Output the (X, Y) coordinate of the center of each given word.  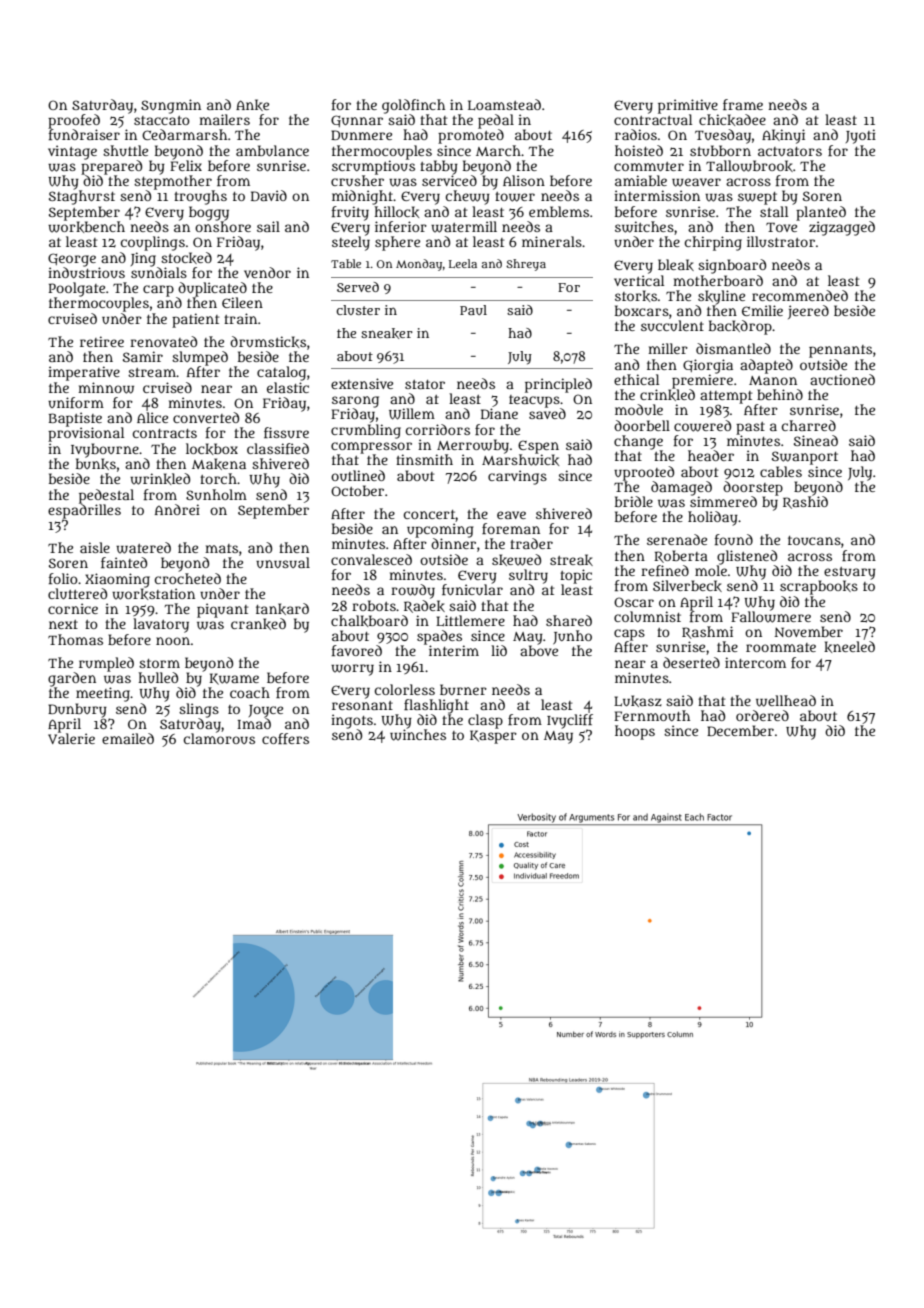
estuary (850, 573)
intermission (657, 195)
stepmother (173, 182)
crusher (357, 180)
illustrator (781, 241)
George (72, 260)
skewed (516, 560)
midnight (362, 197)
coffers (285, 738)
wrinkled (160, 479)
